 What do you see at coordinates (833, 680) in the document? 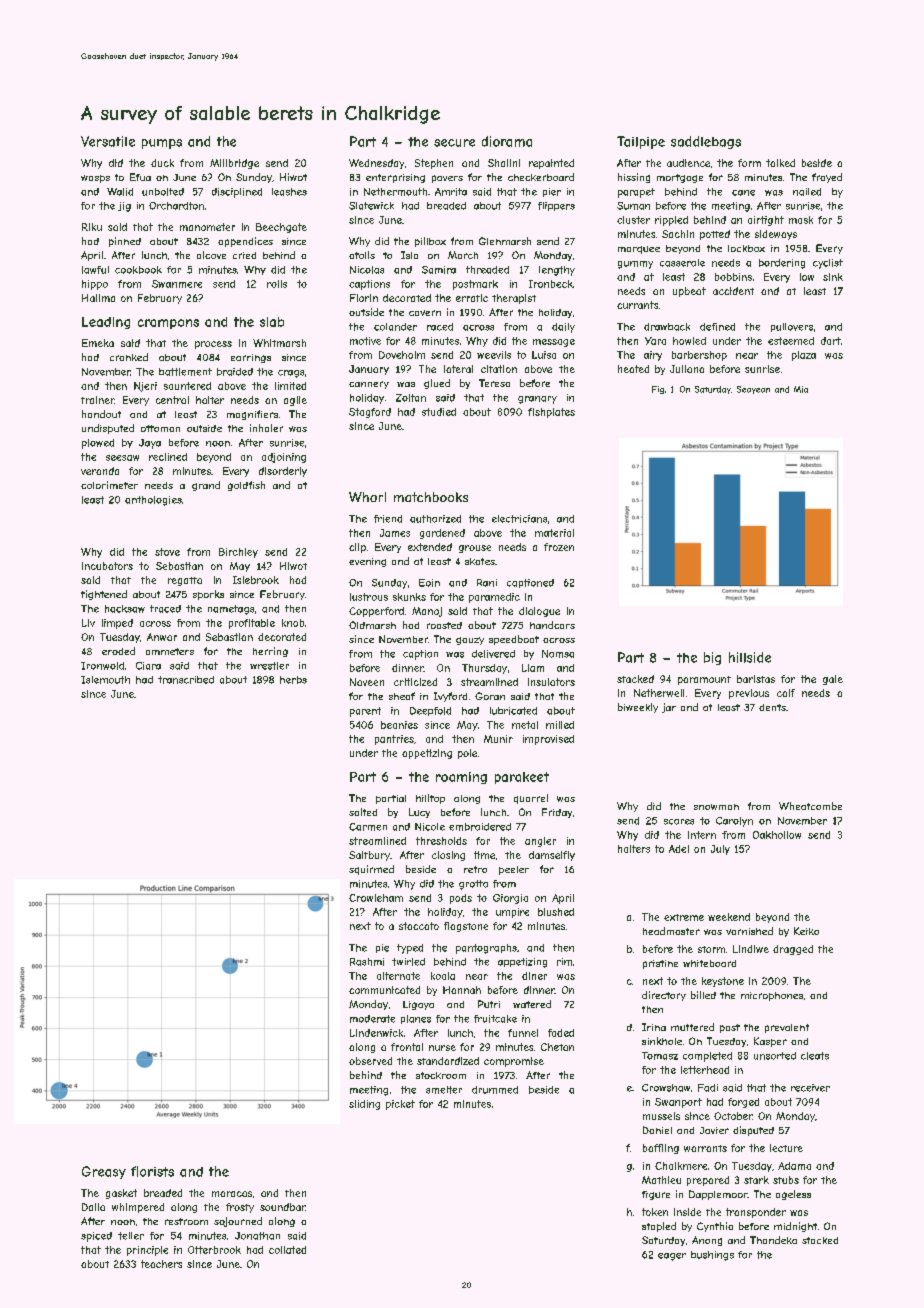
I see `gale` at bounding box center [833, 680].
